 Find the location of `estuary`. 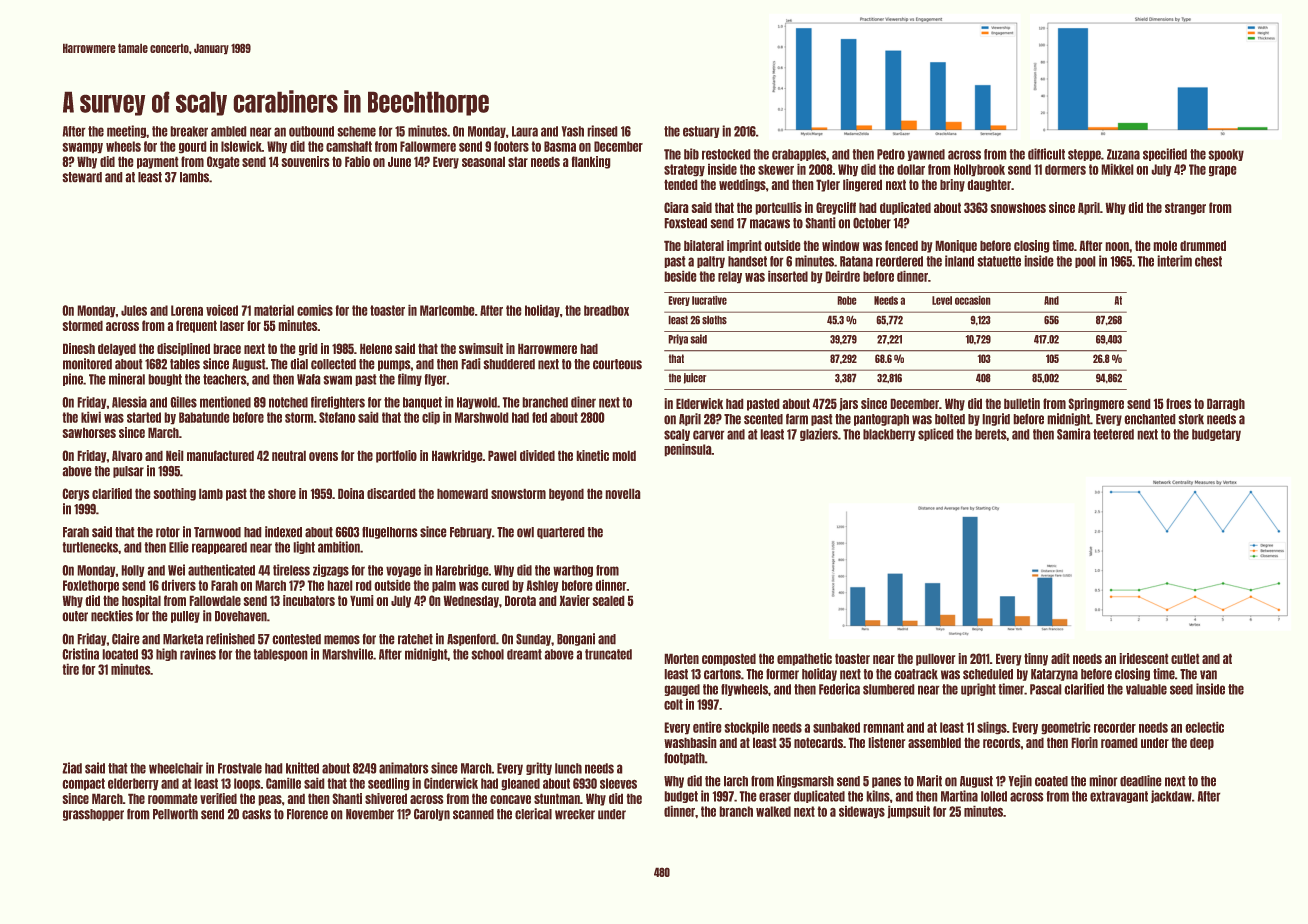

estuary is located at coordinates (701, 132).
